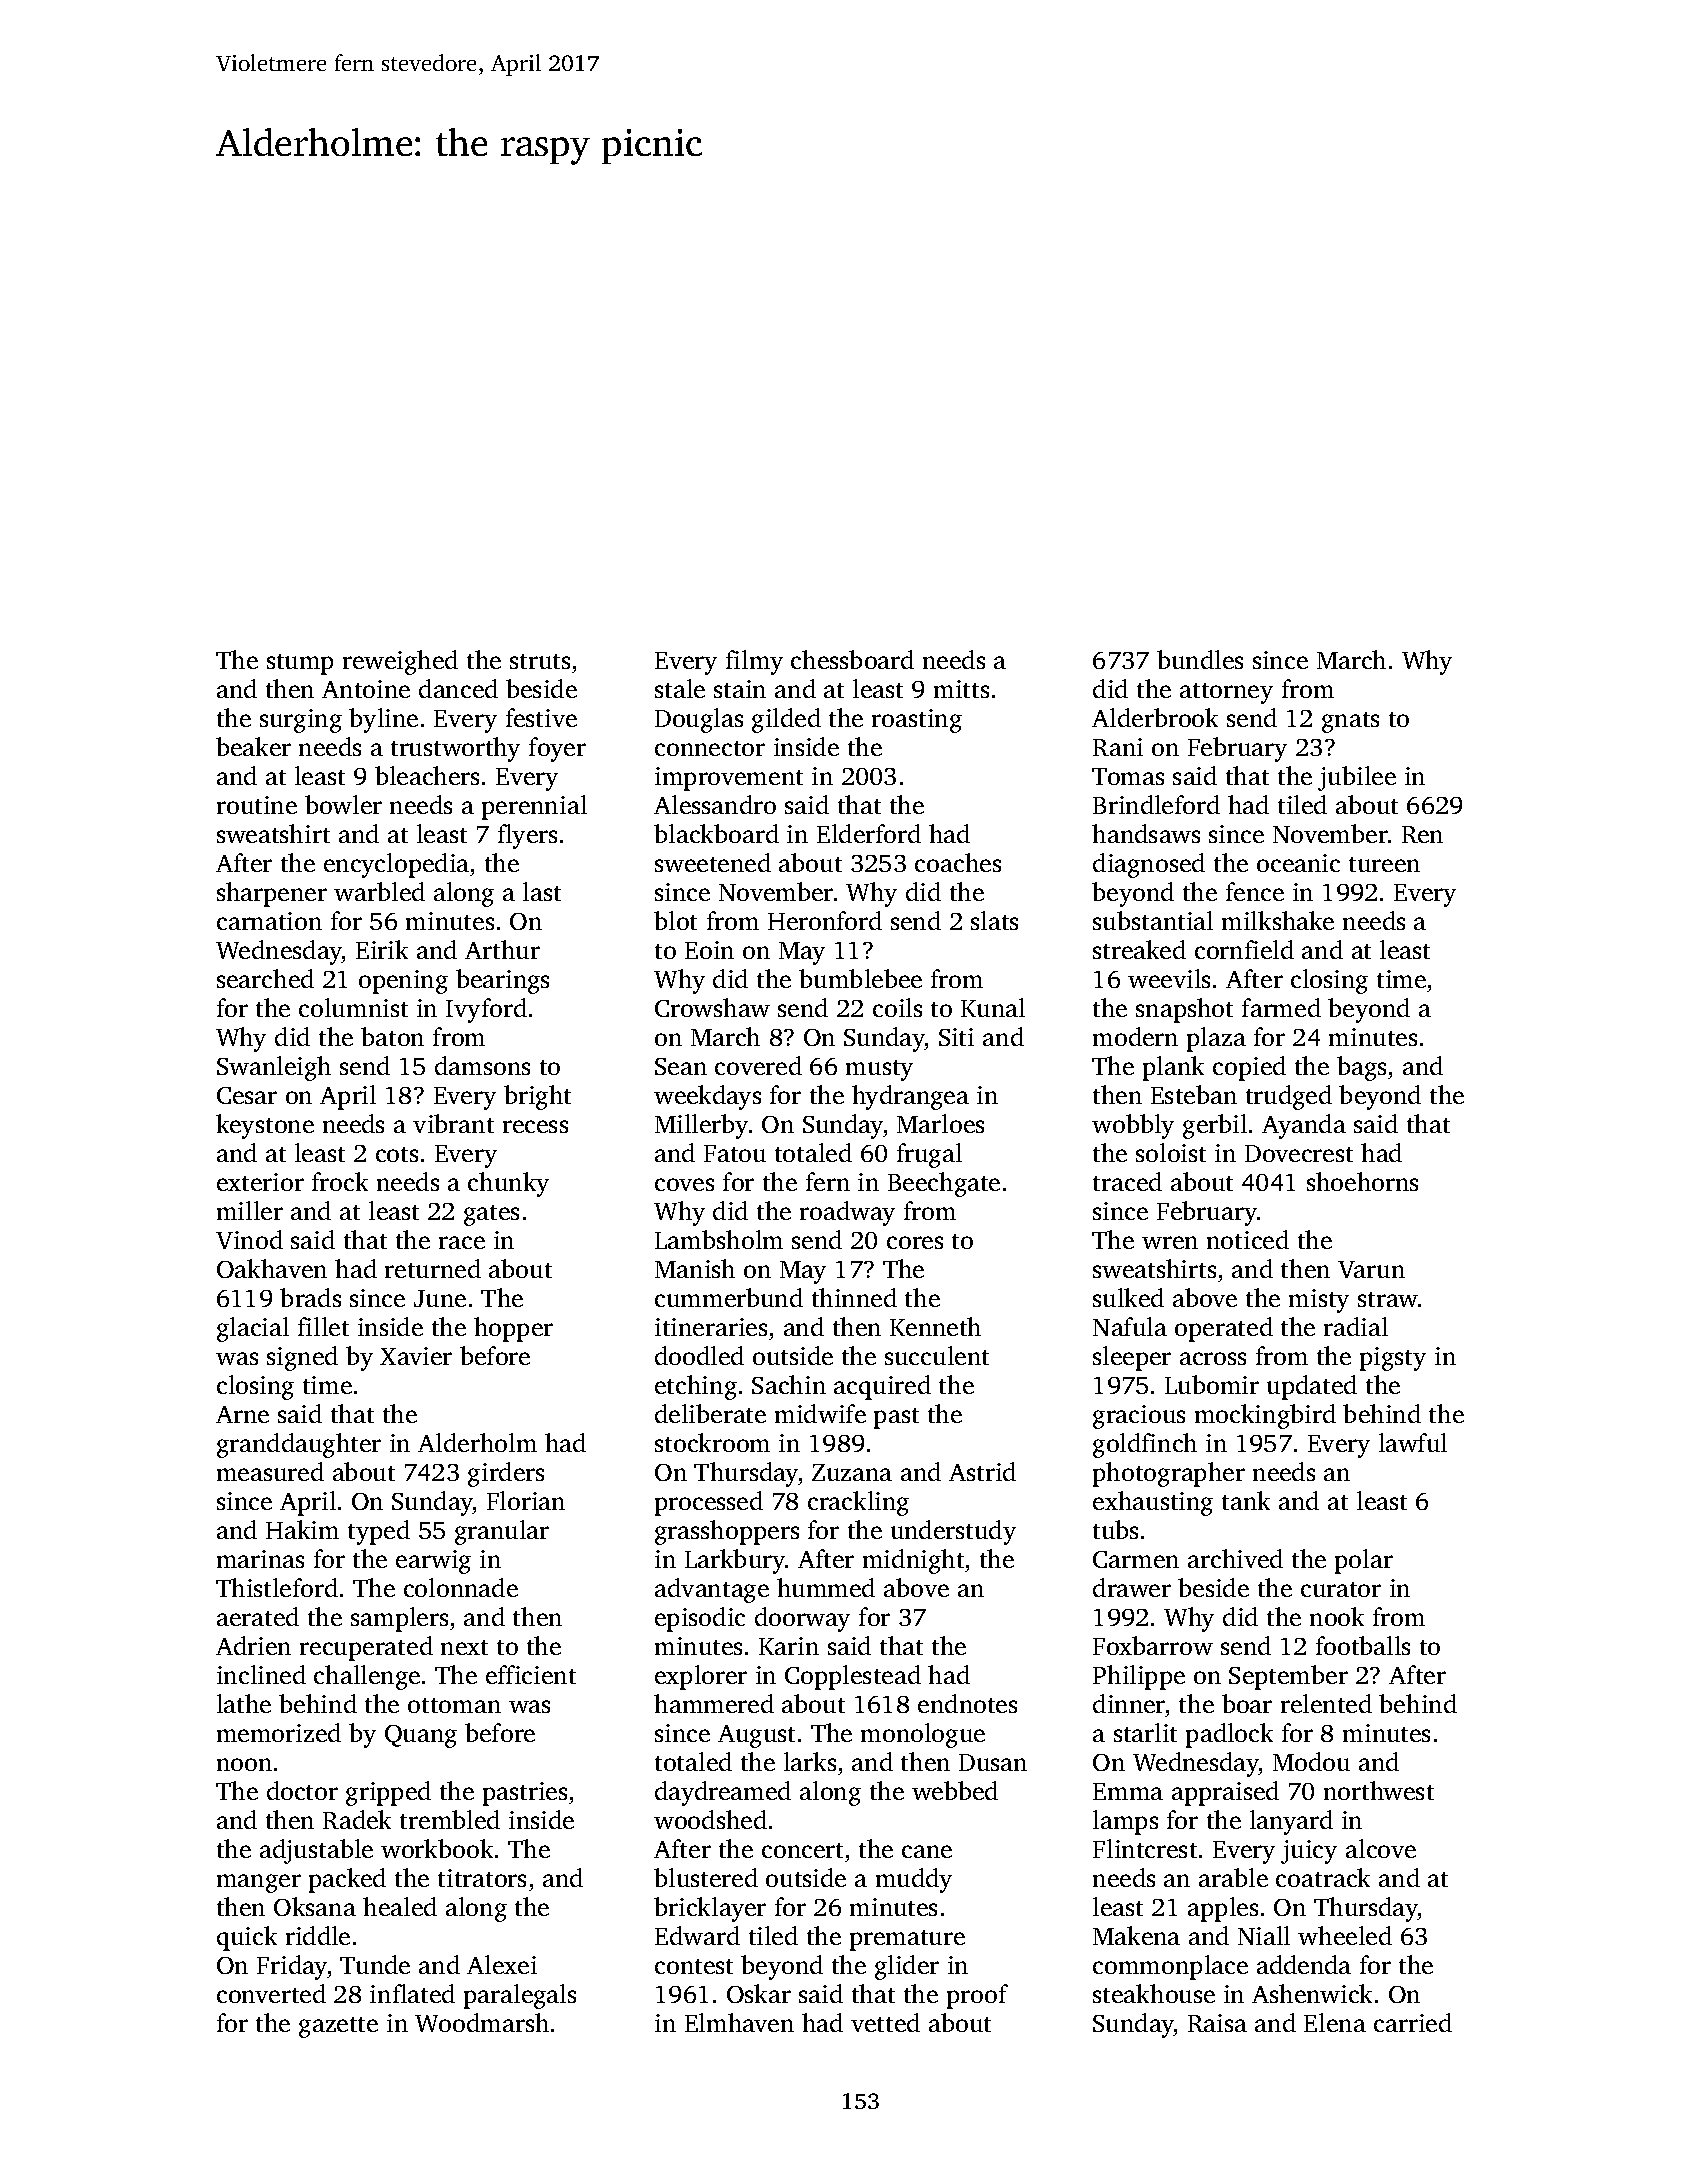 Image resolution: width=1683 pixels, height=2178 pixels. I want to click on Marloes, so click(940, 1123).
